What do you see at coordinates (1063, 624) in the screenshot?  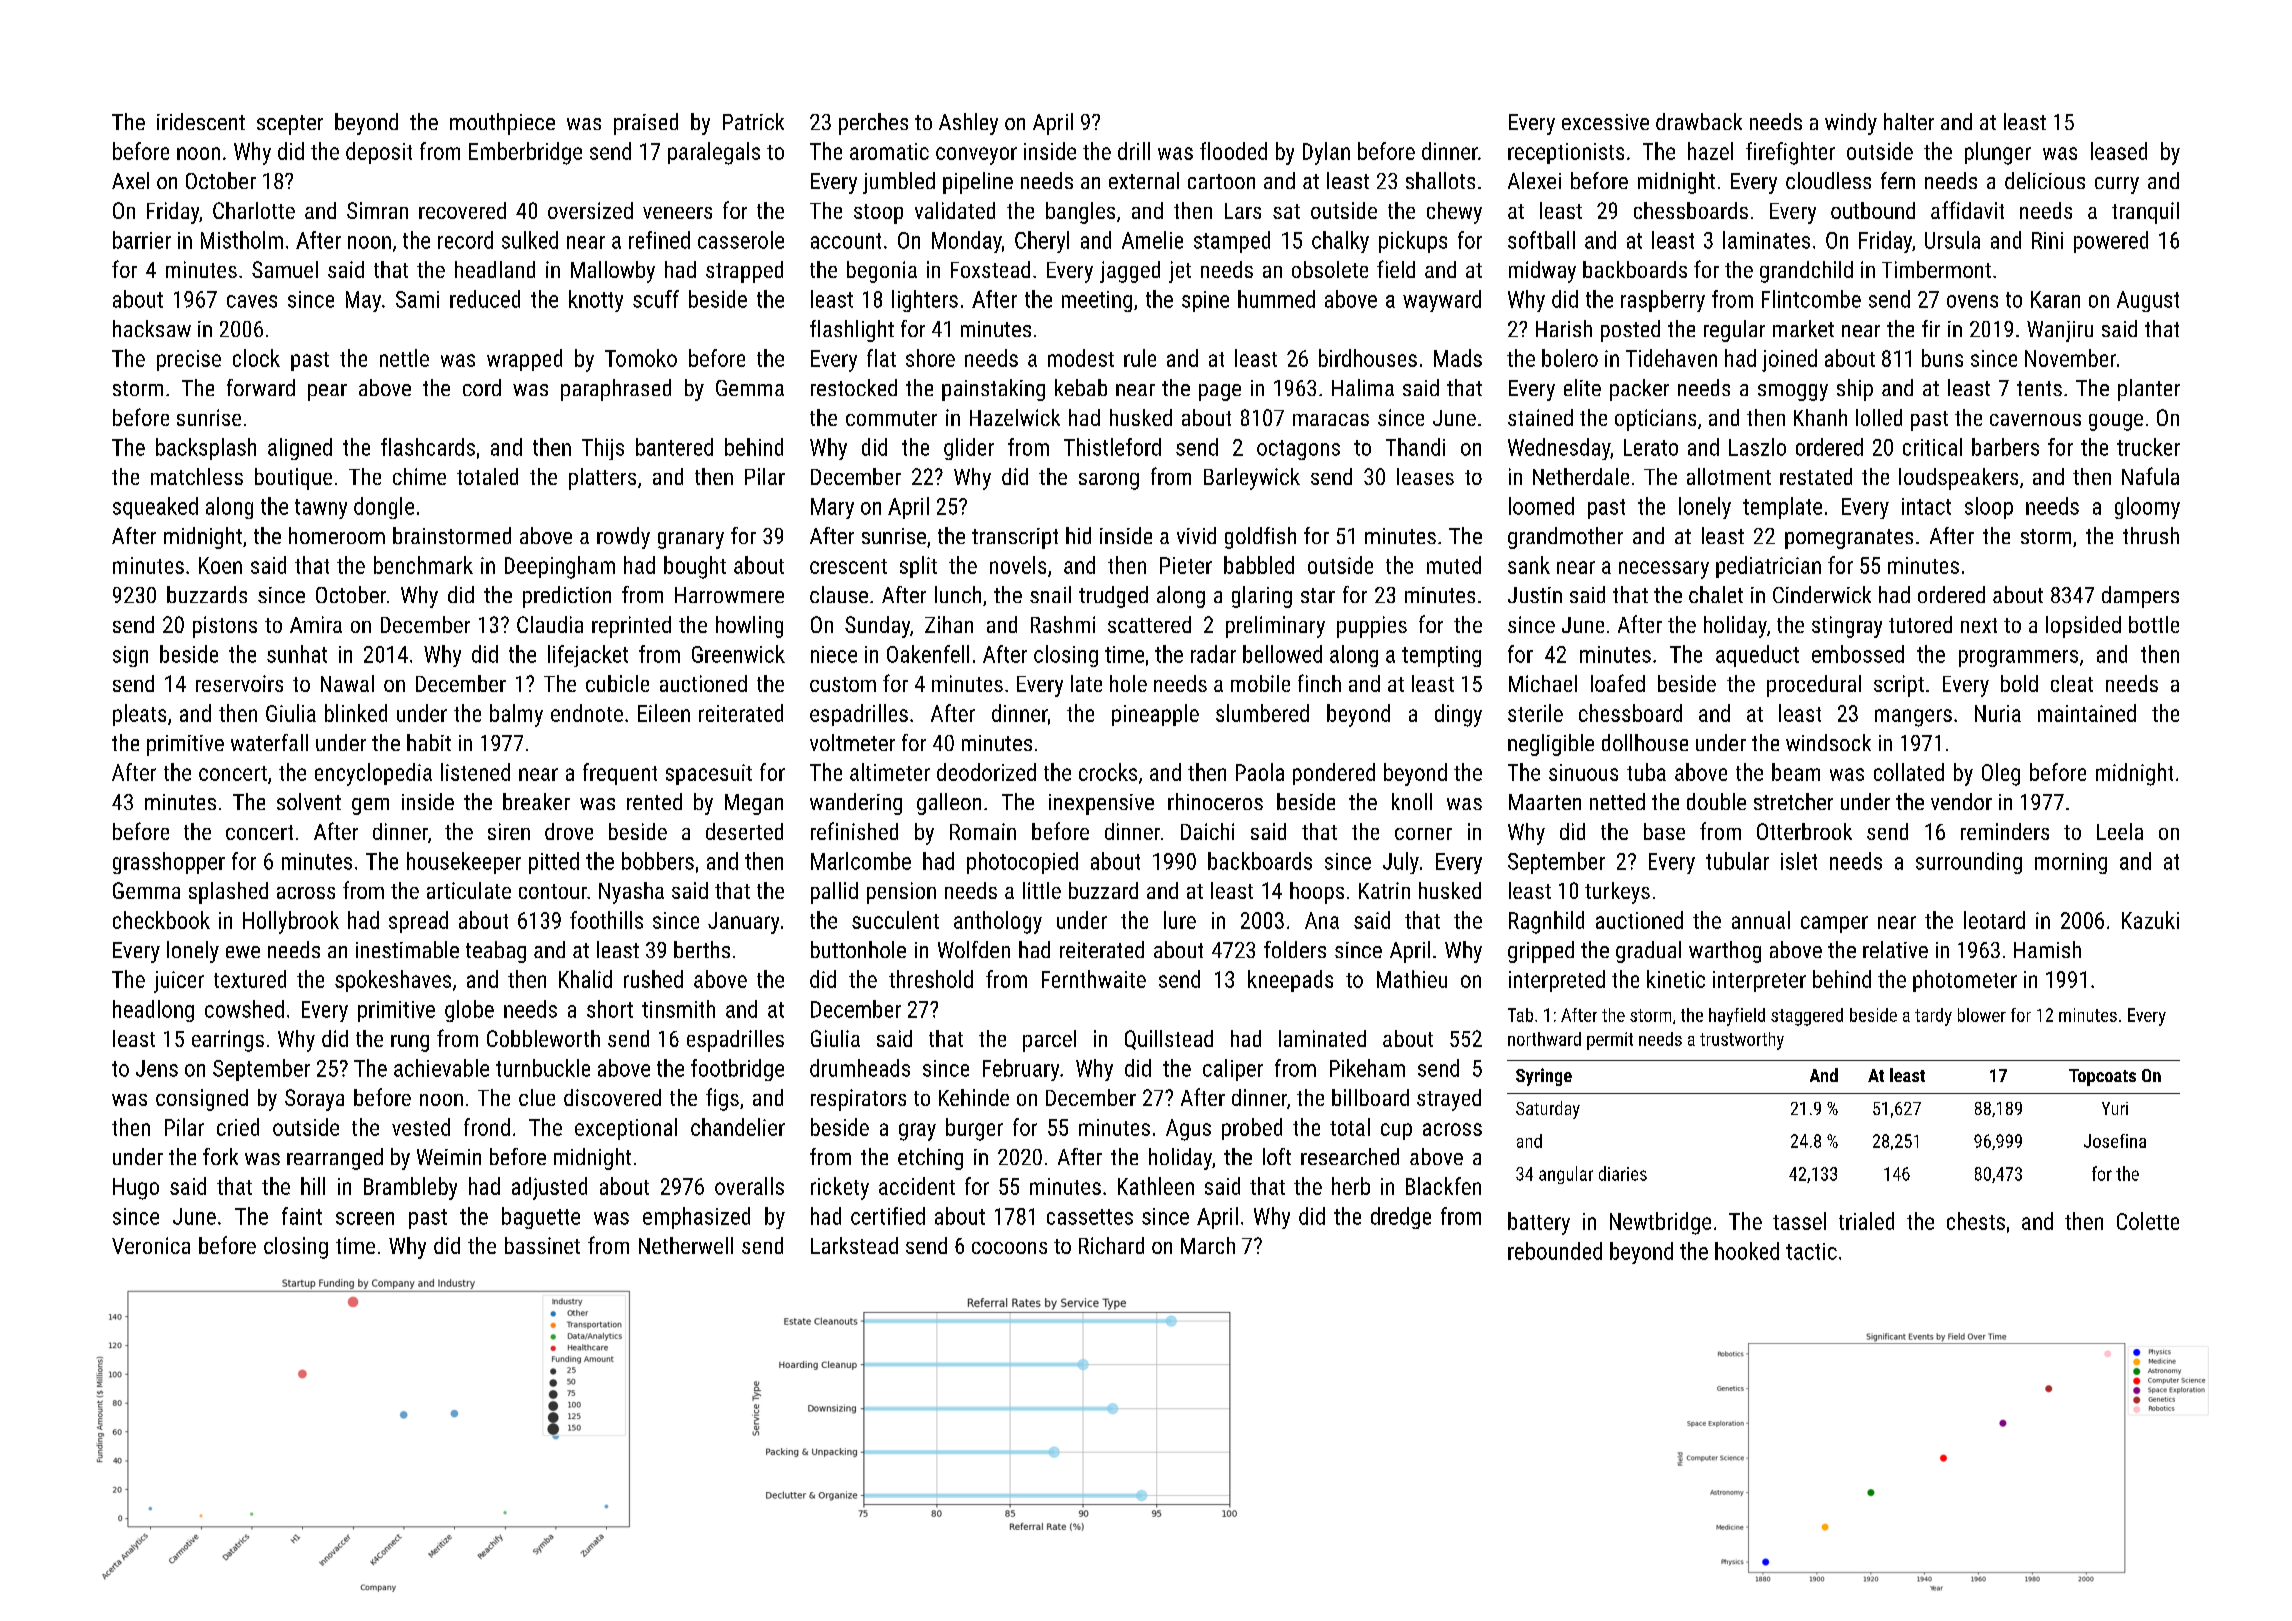 I see `Rashmi` at bounding box center [1063, 624].
